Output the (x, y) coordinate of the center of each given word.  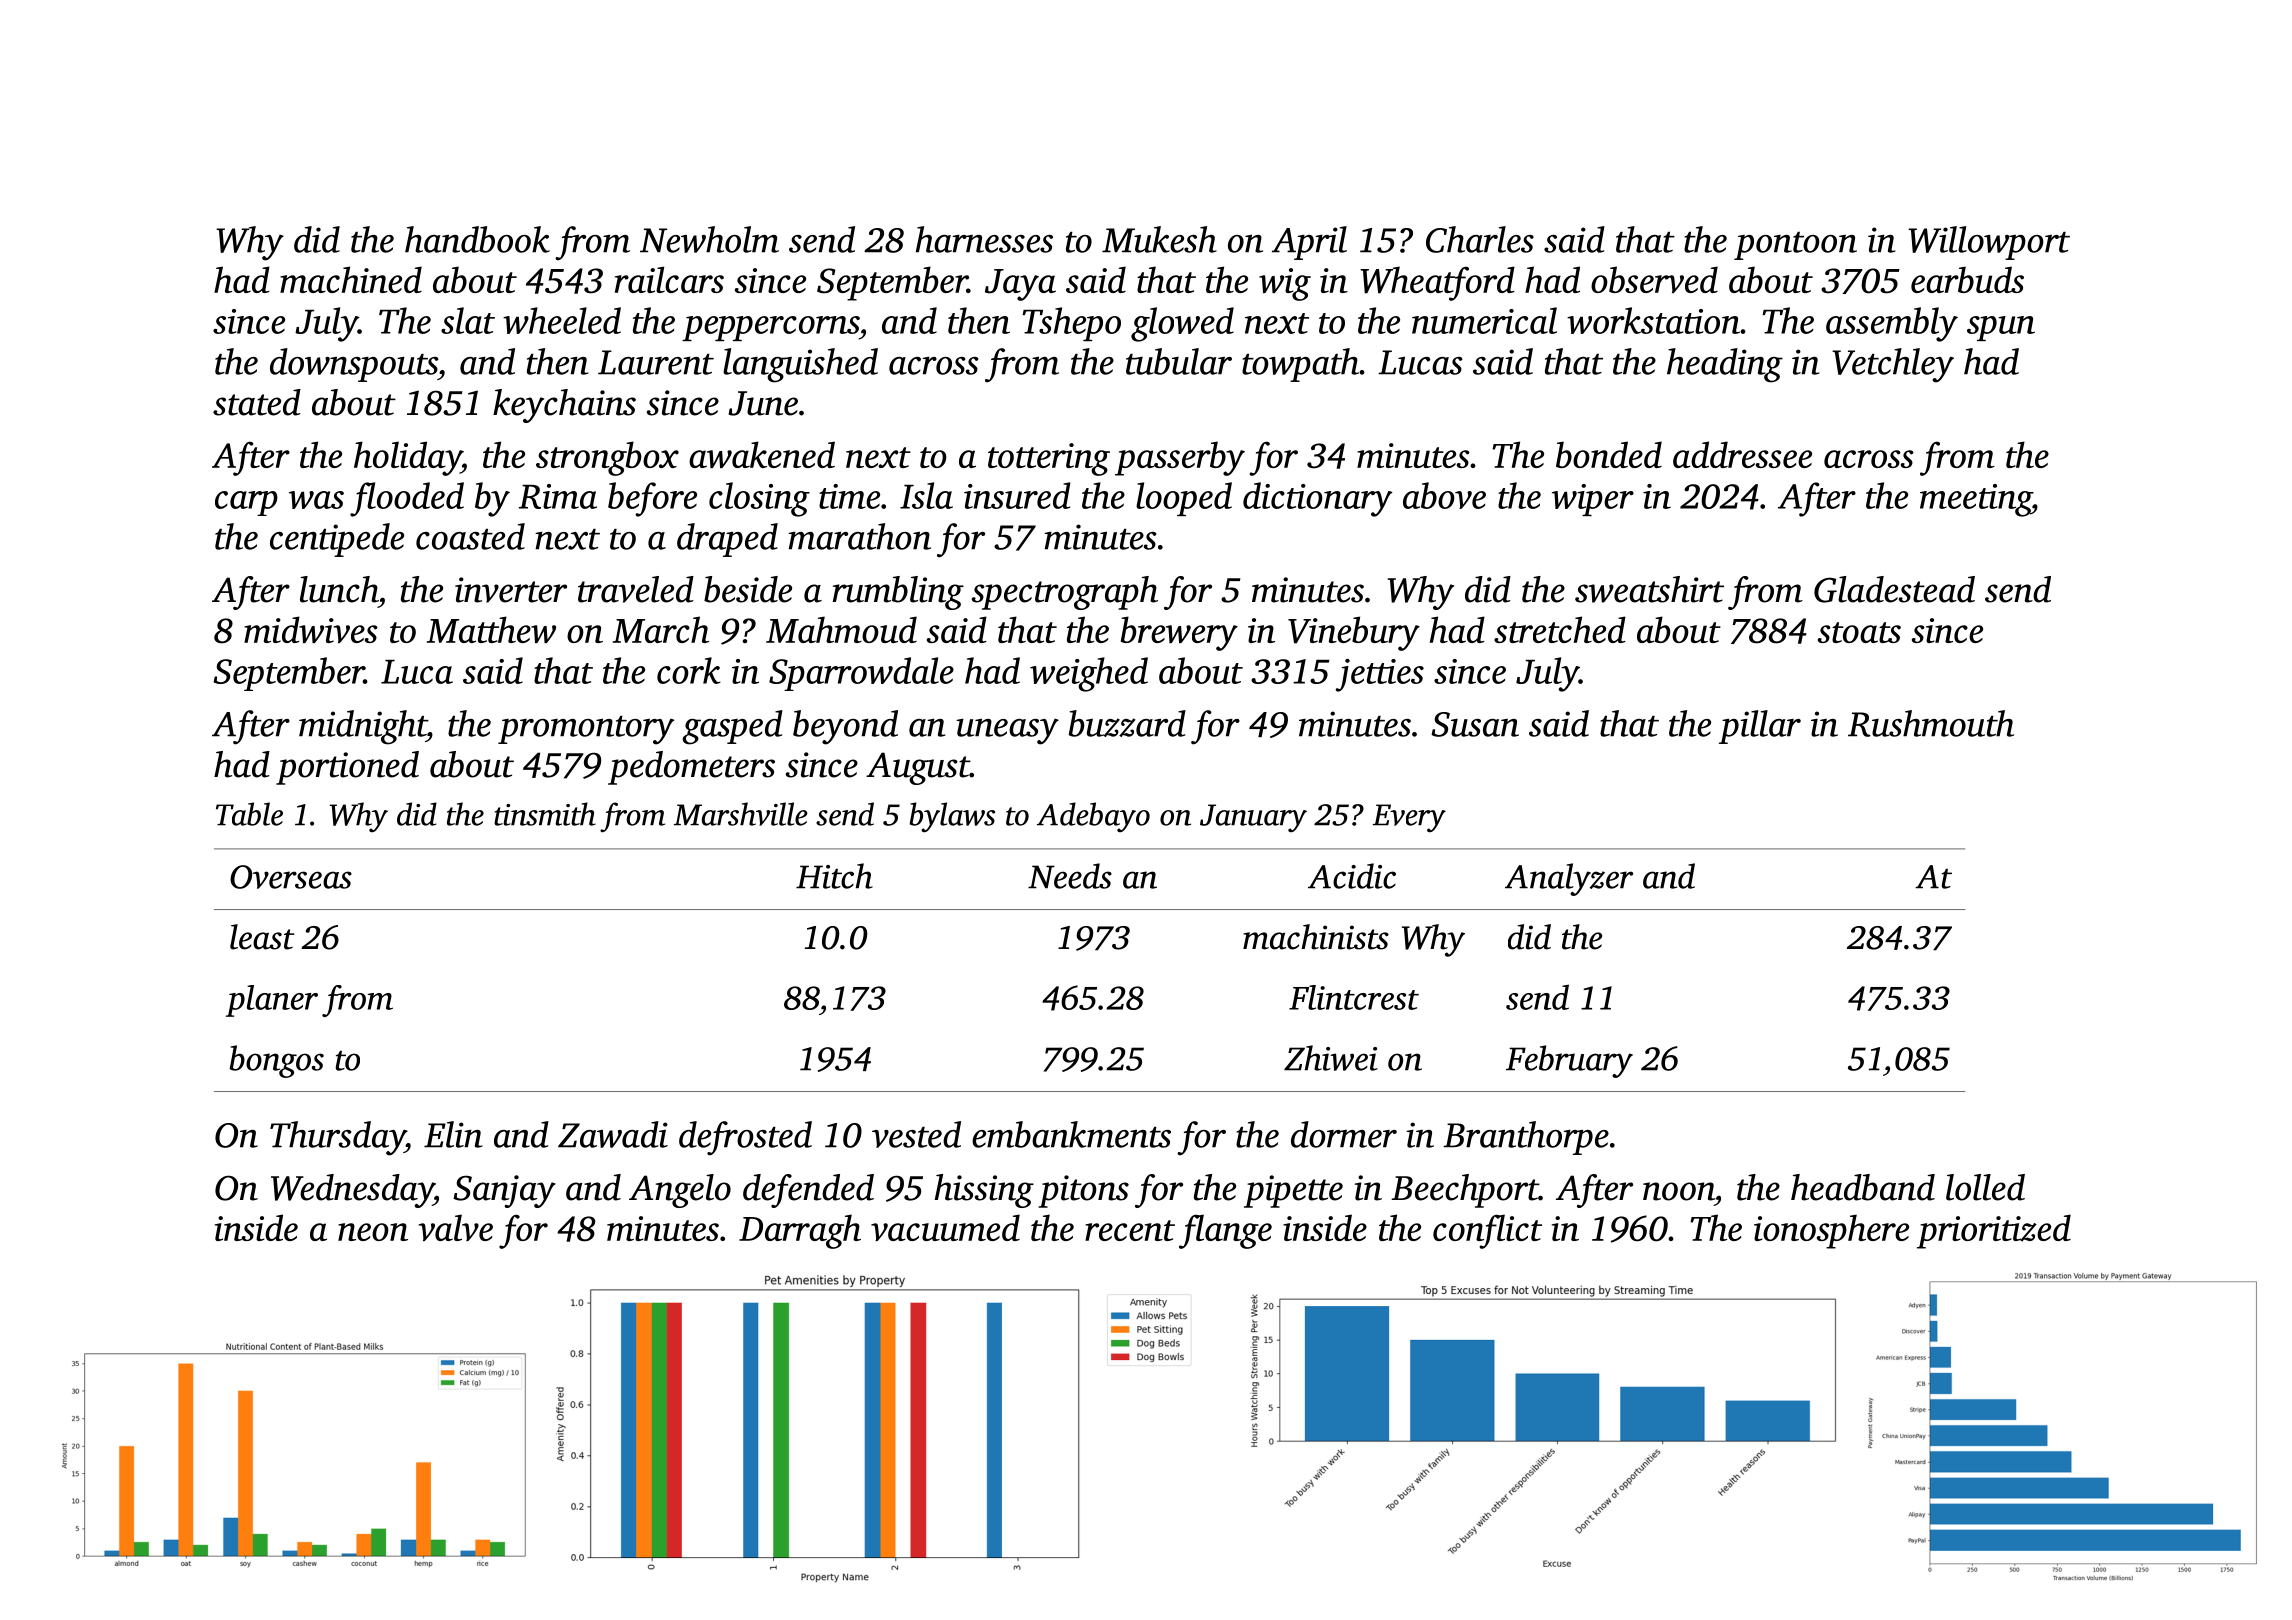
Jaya (1020, 285)
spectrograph (1065, 593)
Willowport (1989, 243)
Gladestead (1894, 589)
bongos (276, 1061)
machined (351, 279)
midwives (311, 629)
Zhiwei (1331, 1058)
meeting (1976, 500)
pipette (1293, 1191)
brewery (1179, 633)
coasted (470, 536)
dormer (1344, 1134)
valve (455, 1227)
